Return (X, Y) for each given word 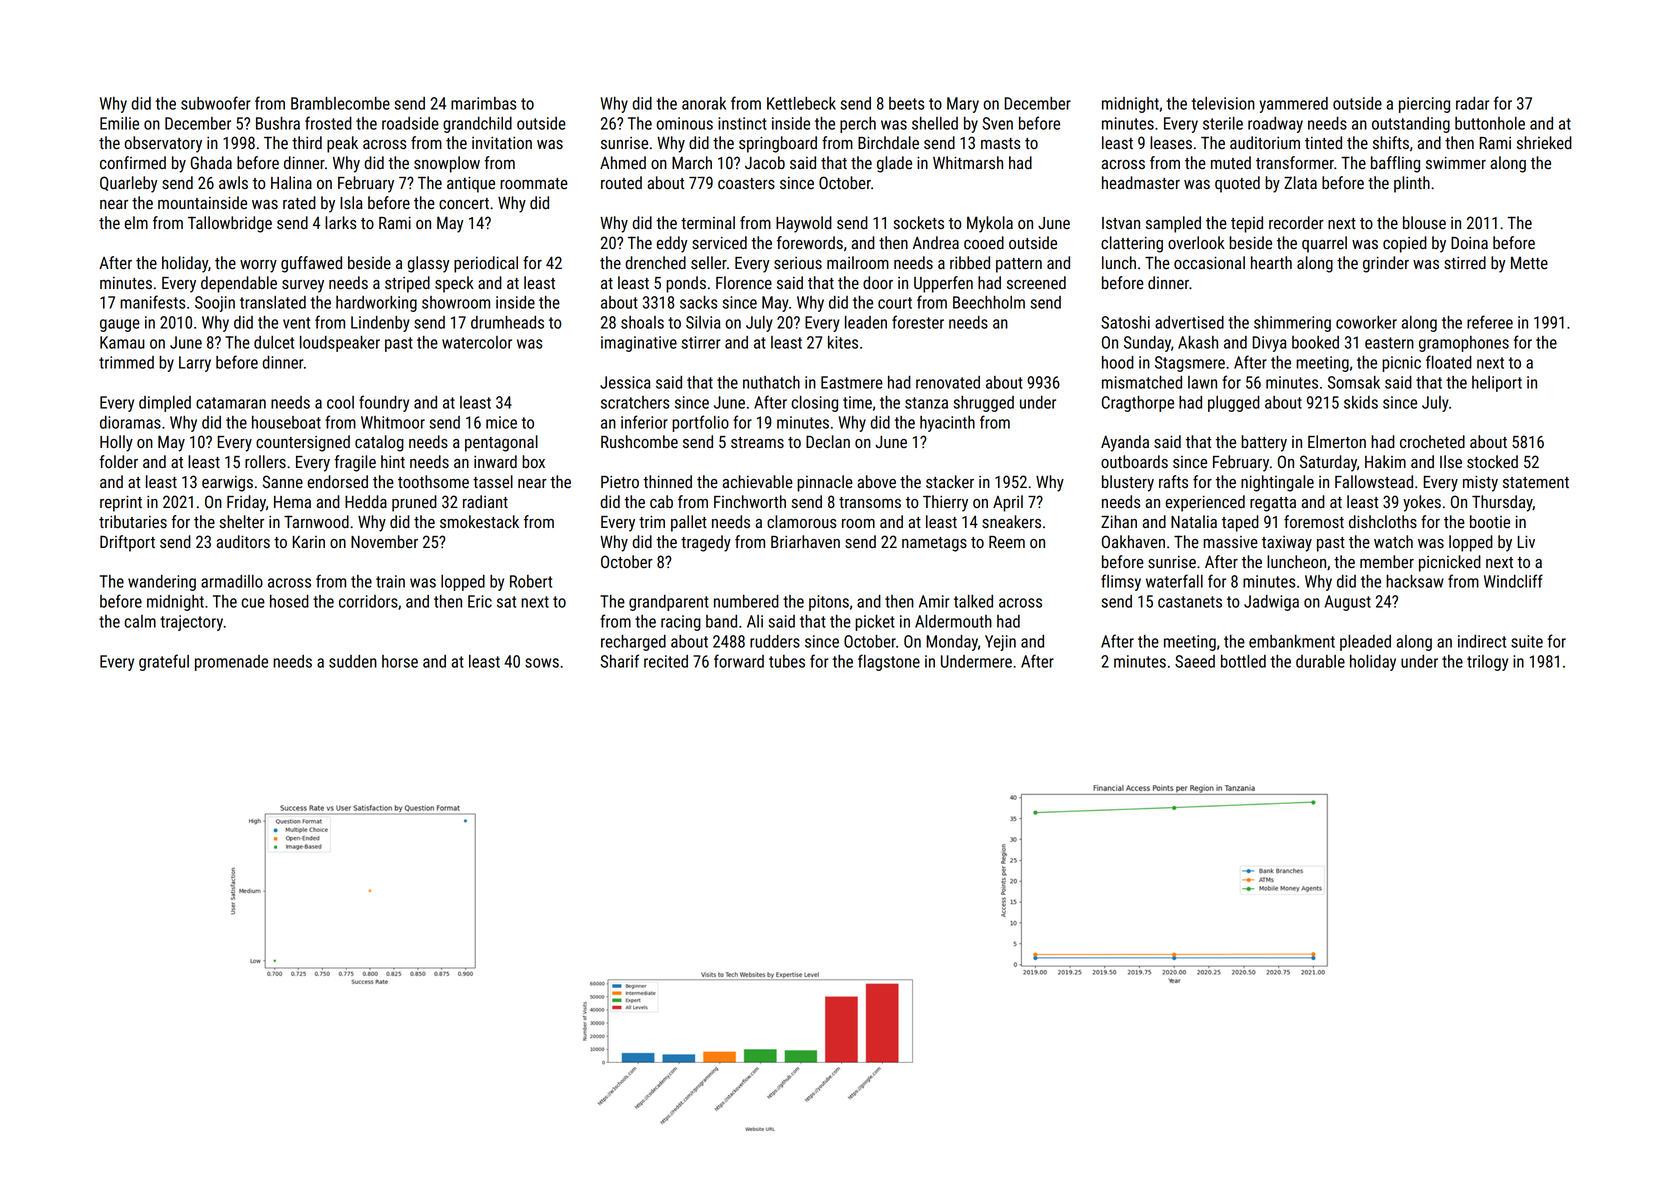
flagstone (889, 662)
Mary (963, 105)
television (1223, 103)
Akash (1198, 342)
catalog (379, 443)
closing (815, 404)
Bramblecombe (340, 103)
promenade (231, 663)
